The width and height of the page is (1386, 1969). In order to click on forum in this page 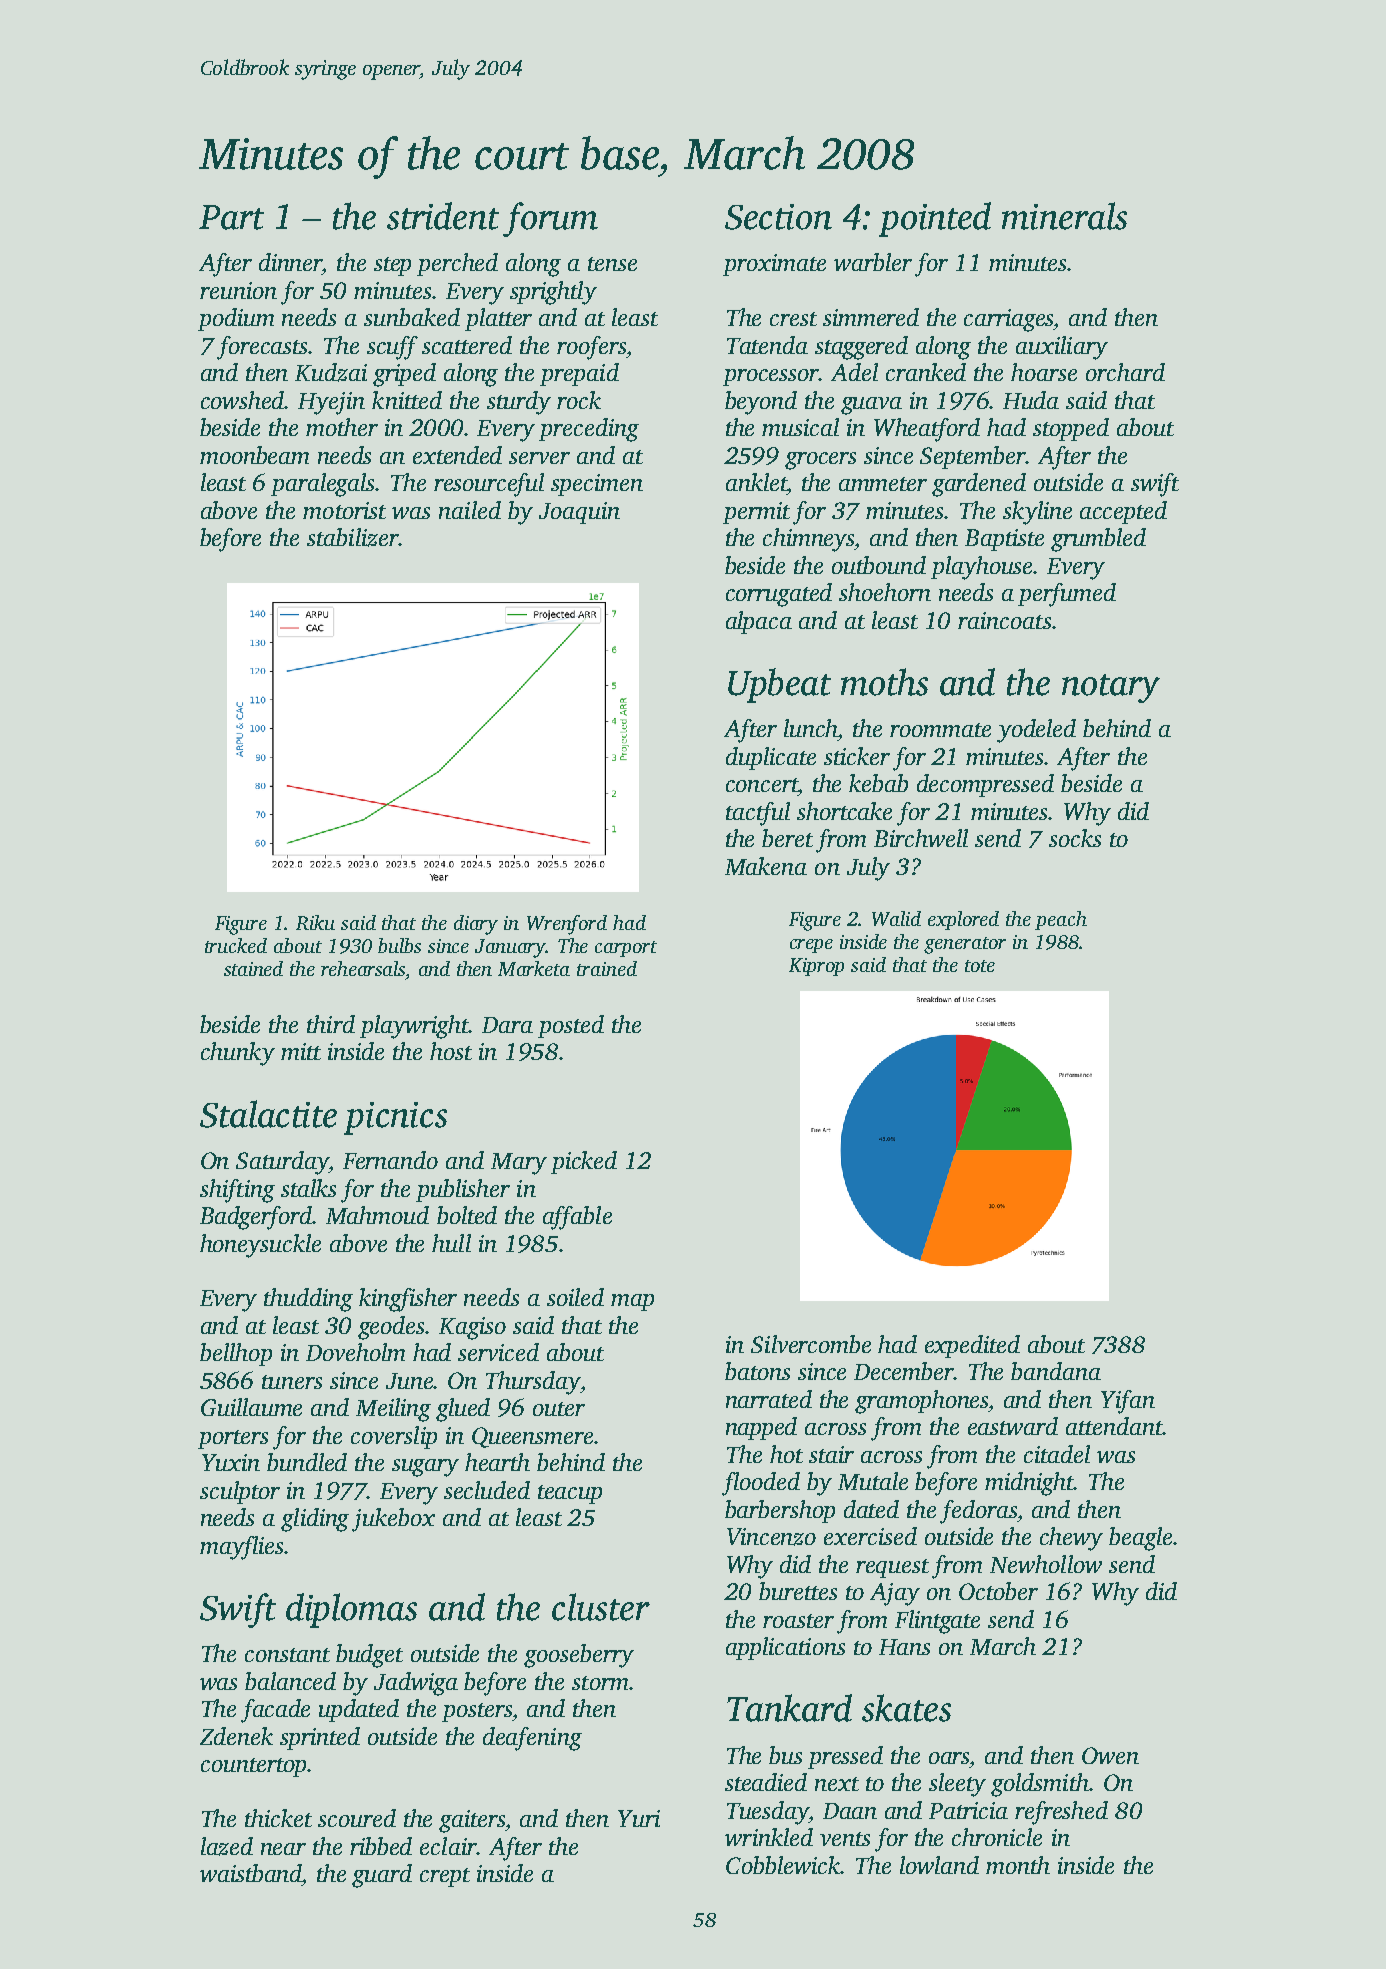, I will do `click(550, 219)`.
